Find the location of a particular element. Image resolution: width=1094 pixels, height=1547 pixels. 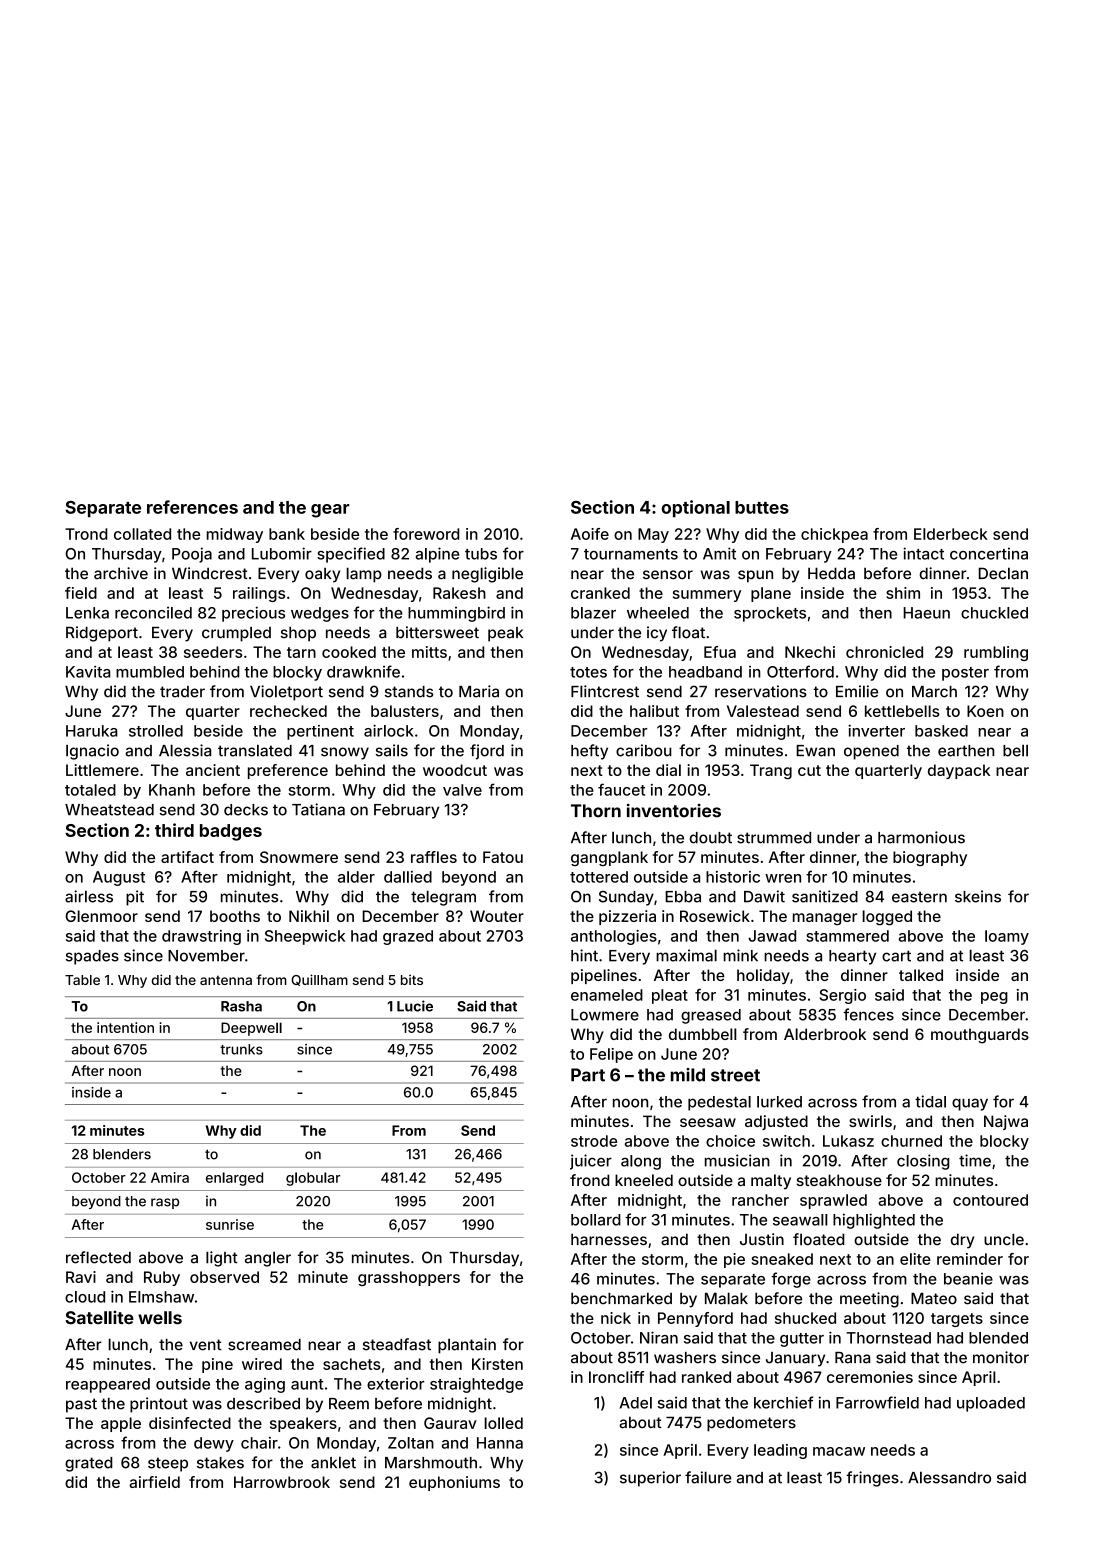

Reem is located at coordinates (349, 1404).
